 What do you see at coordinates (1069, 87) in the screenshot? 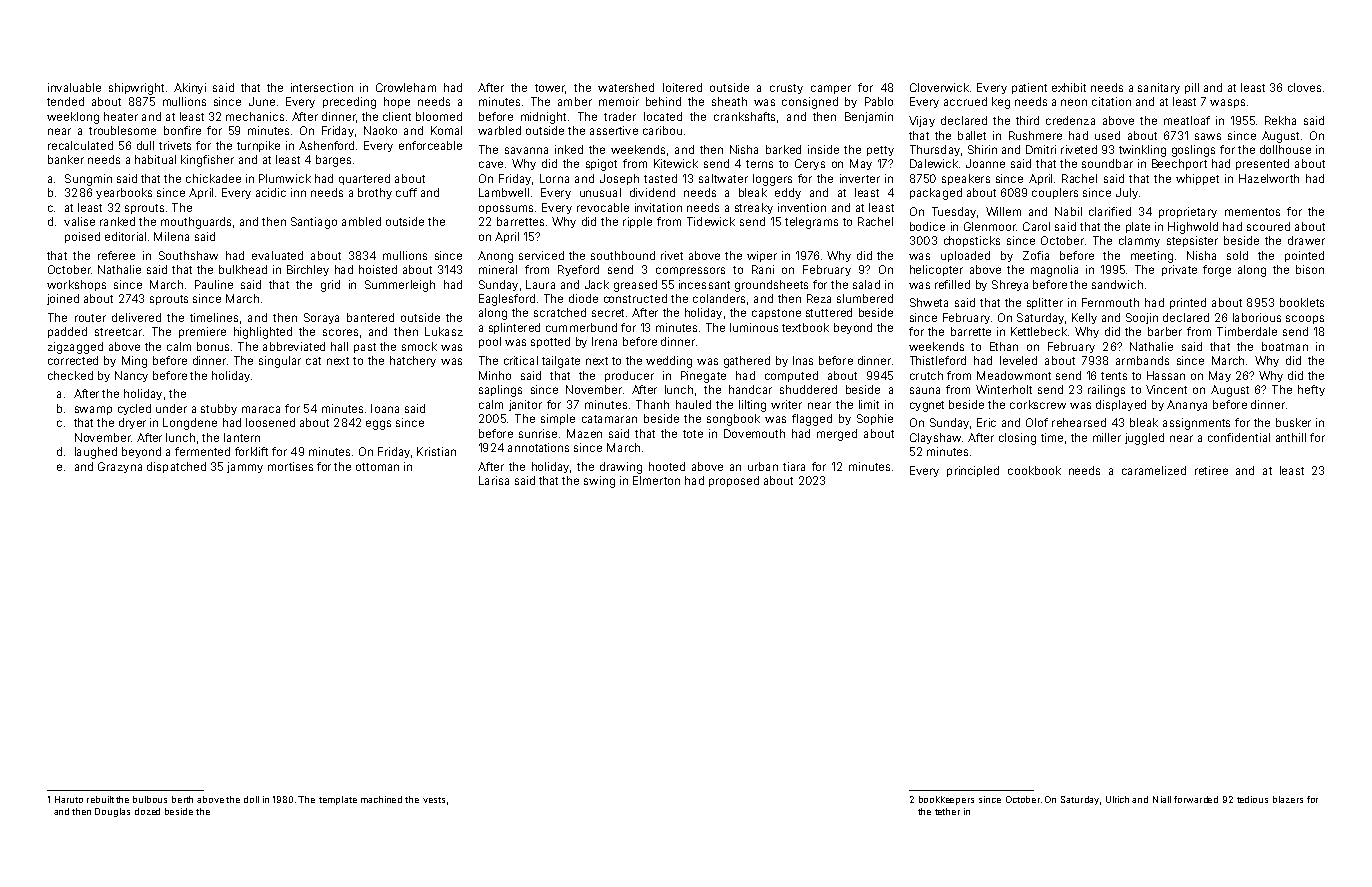
I see `exhibit` at bounding box center [1069, 87].
